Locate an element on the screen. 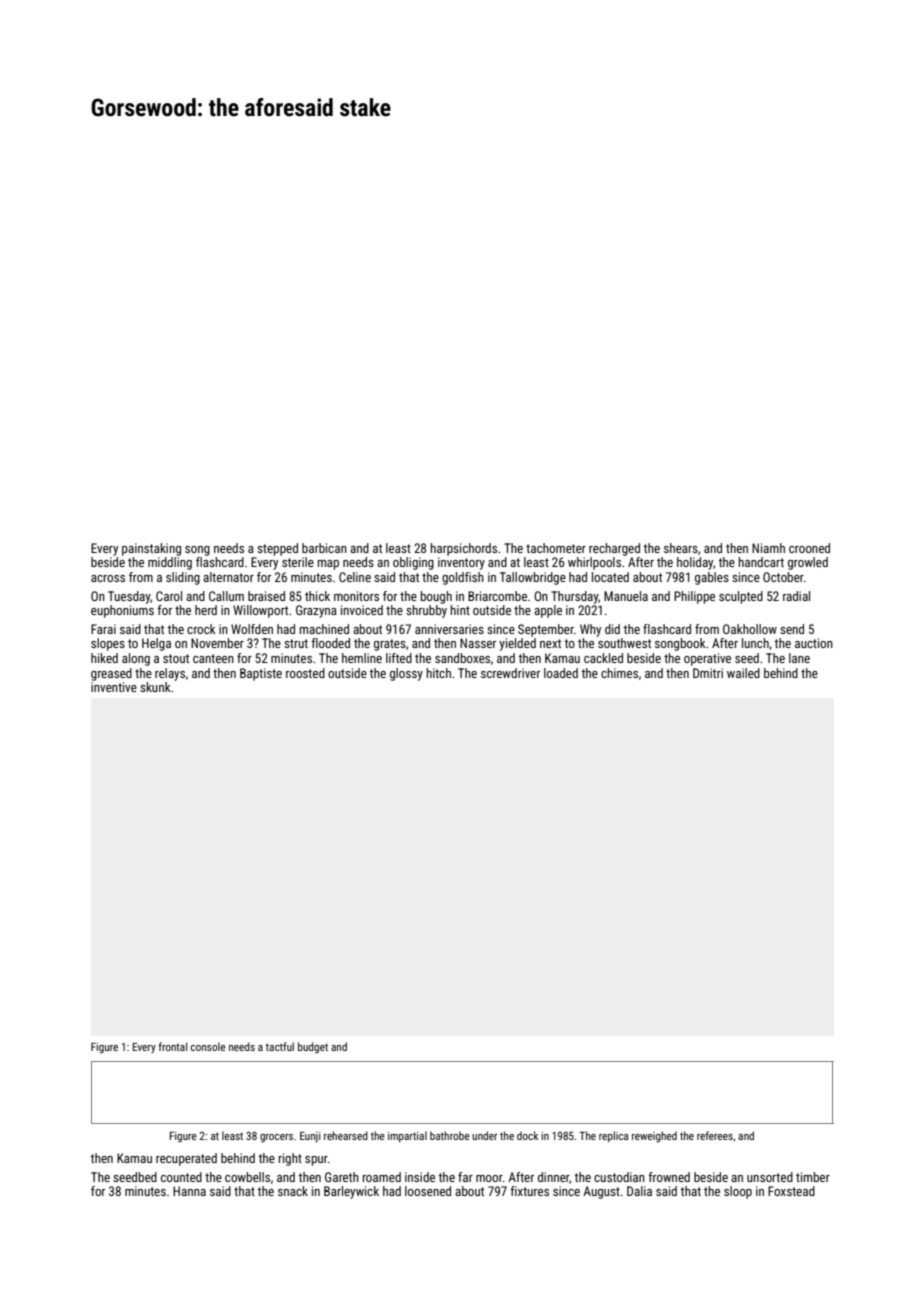  skunk is located at coordinates (155, 687).
